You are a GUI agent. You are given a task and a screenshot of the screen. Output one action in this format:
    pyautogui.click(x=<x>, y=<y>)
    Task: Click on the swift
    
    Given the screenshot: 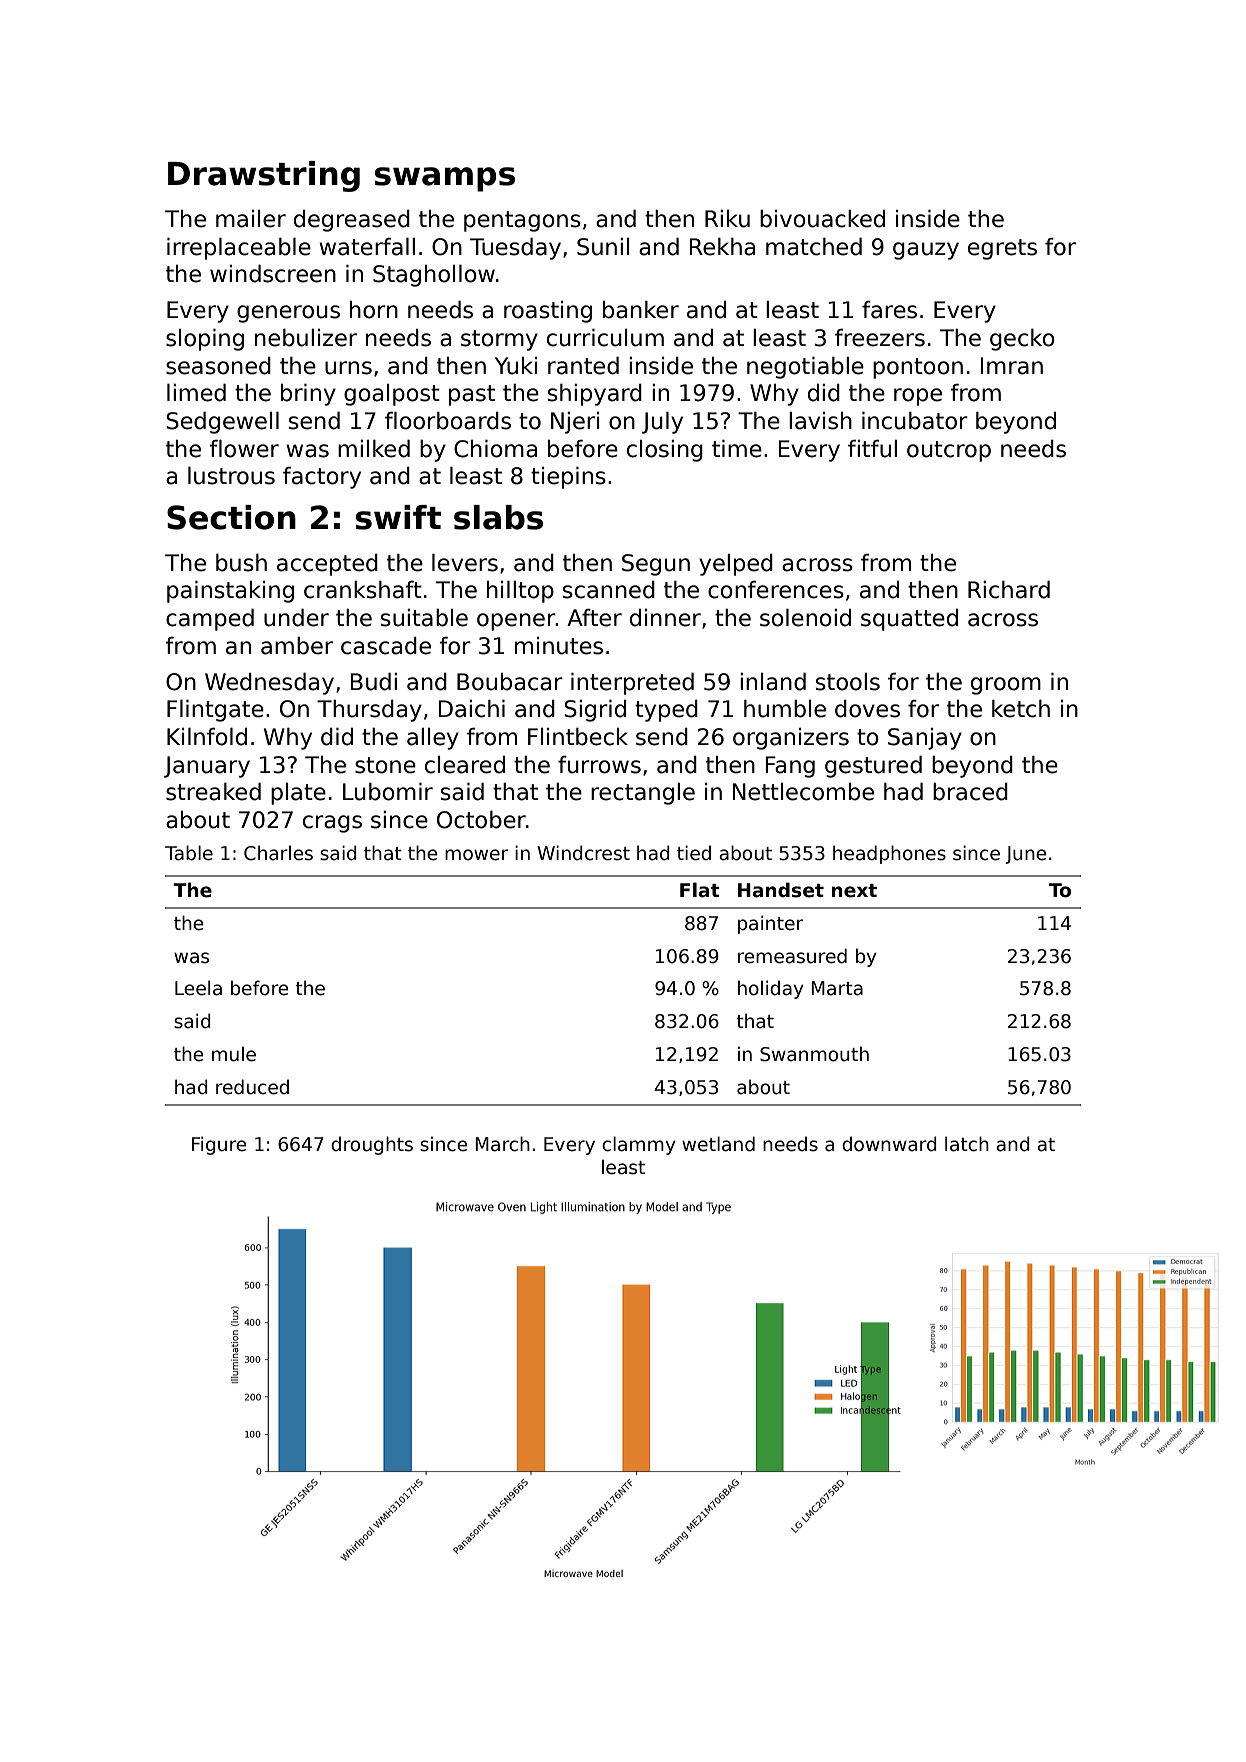 What is the action you would take?
    pyautogui.click(x=398, y=517)
